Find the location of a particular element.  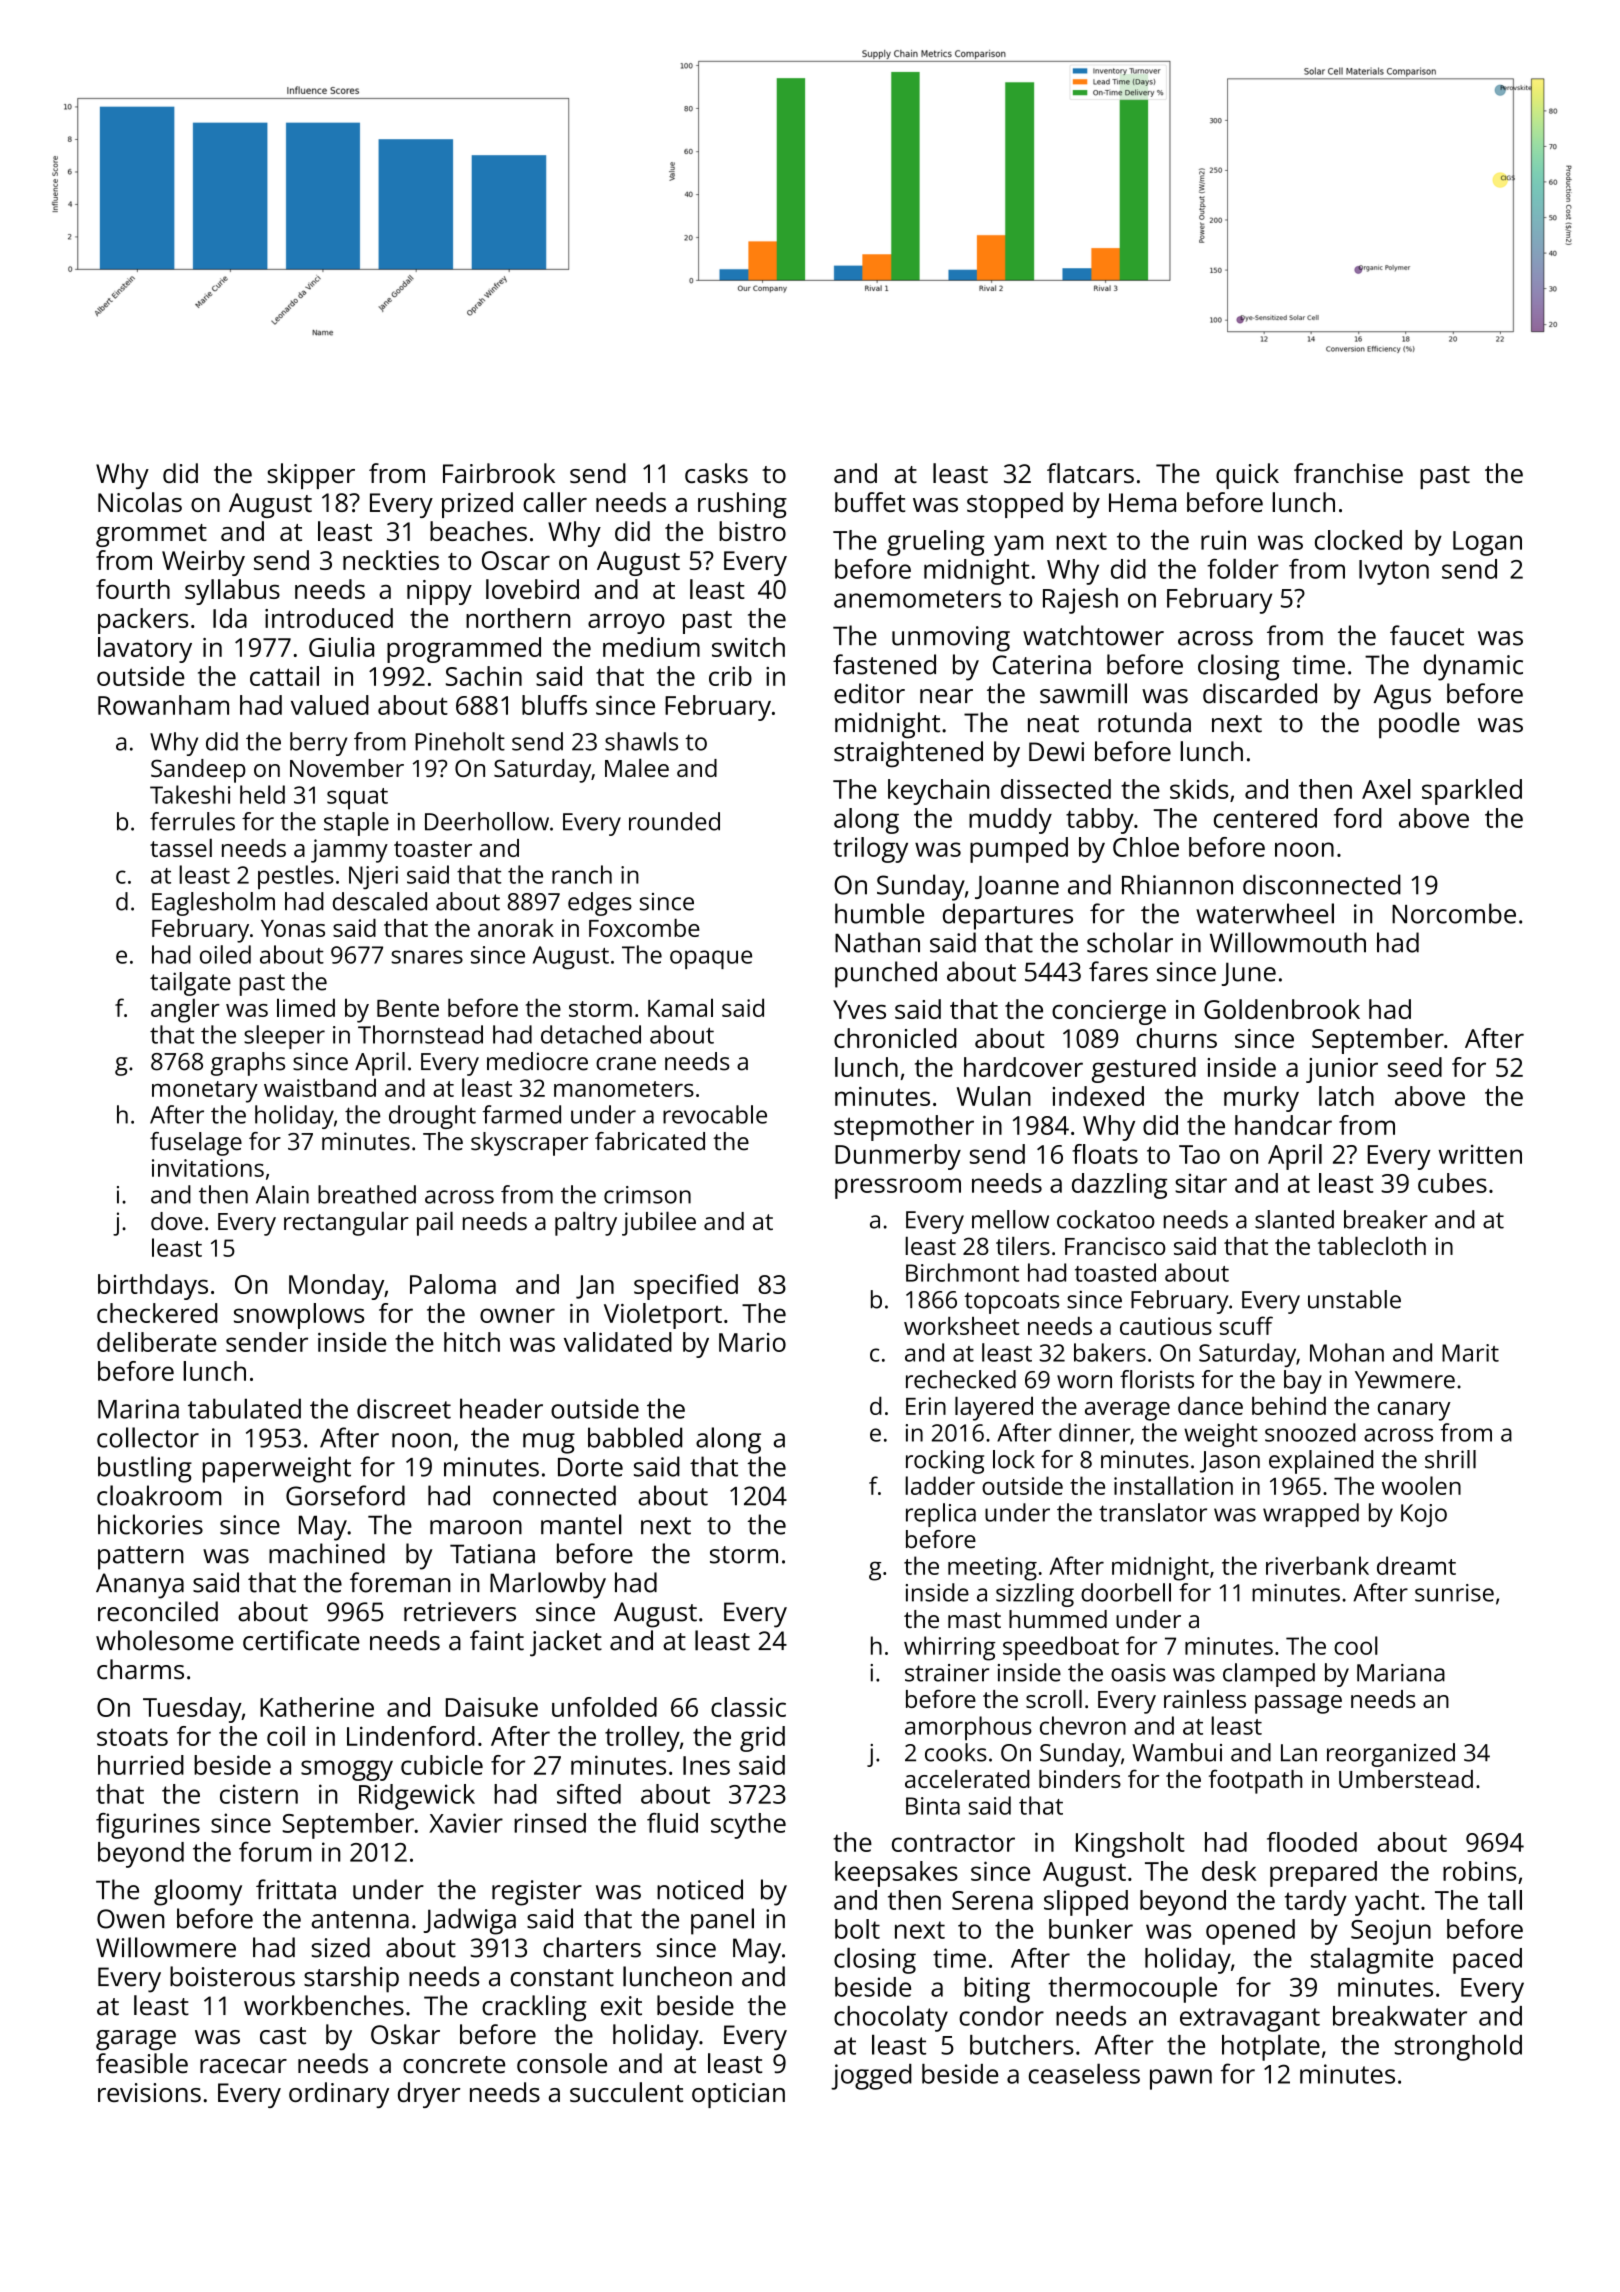

quick is located at coordinates (1247, 476).
